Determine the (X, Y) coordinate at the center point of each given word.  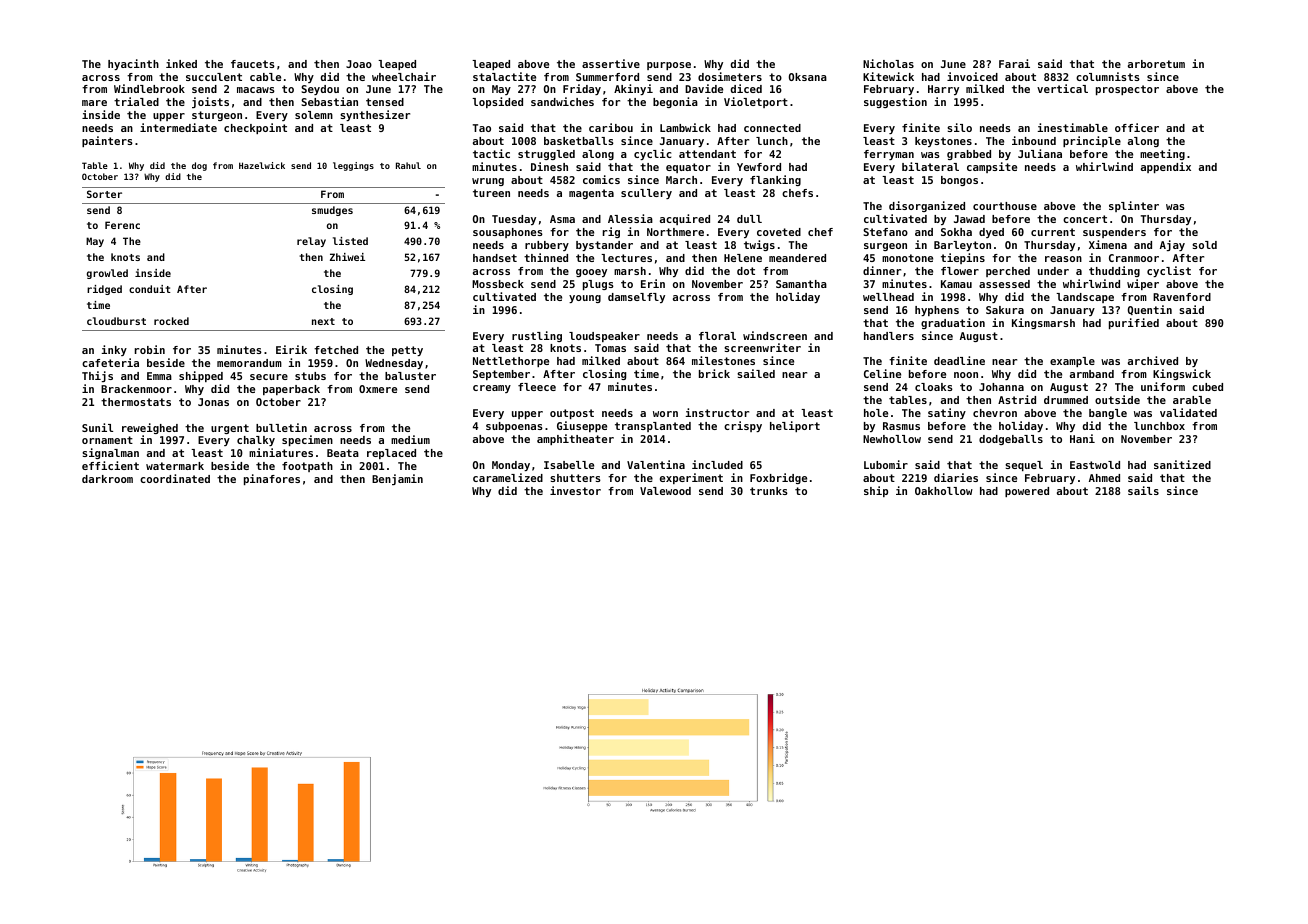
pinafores (272, 479)
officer (1137, 127)
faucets (253, 64)
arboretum (1156, 64)
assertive (611, 63)
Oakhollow (944, 491)
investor (575, 490)
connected (772, 128)
